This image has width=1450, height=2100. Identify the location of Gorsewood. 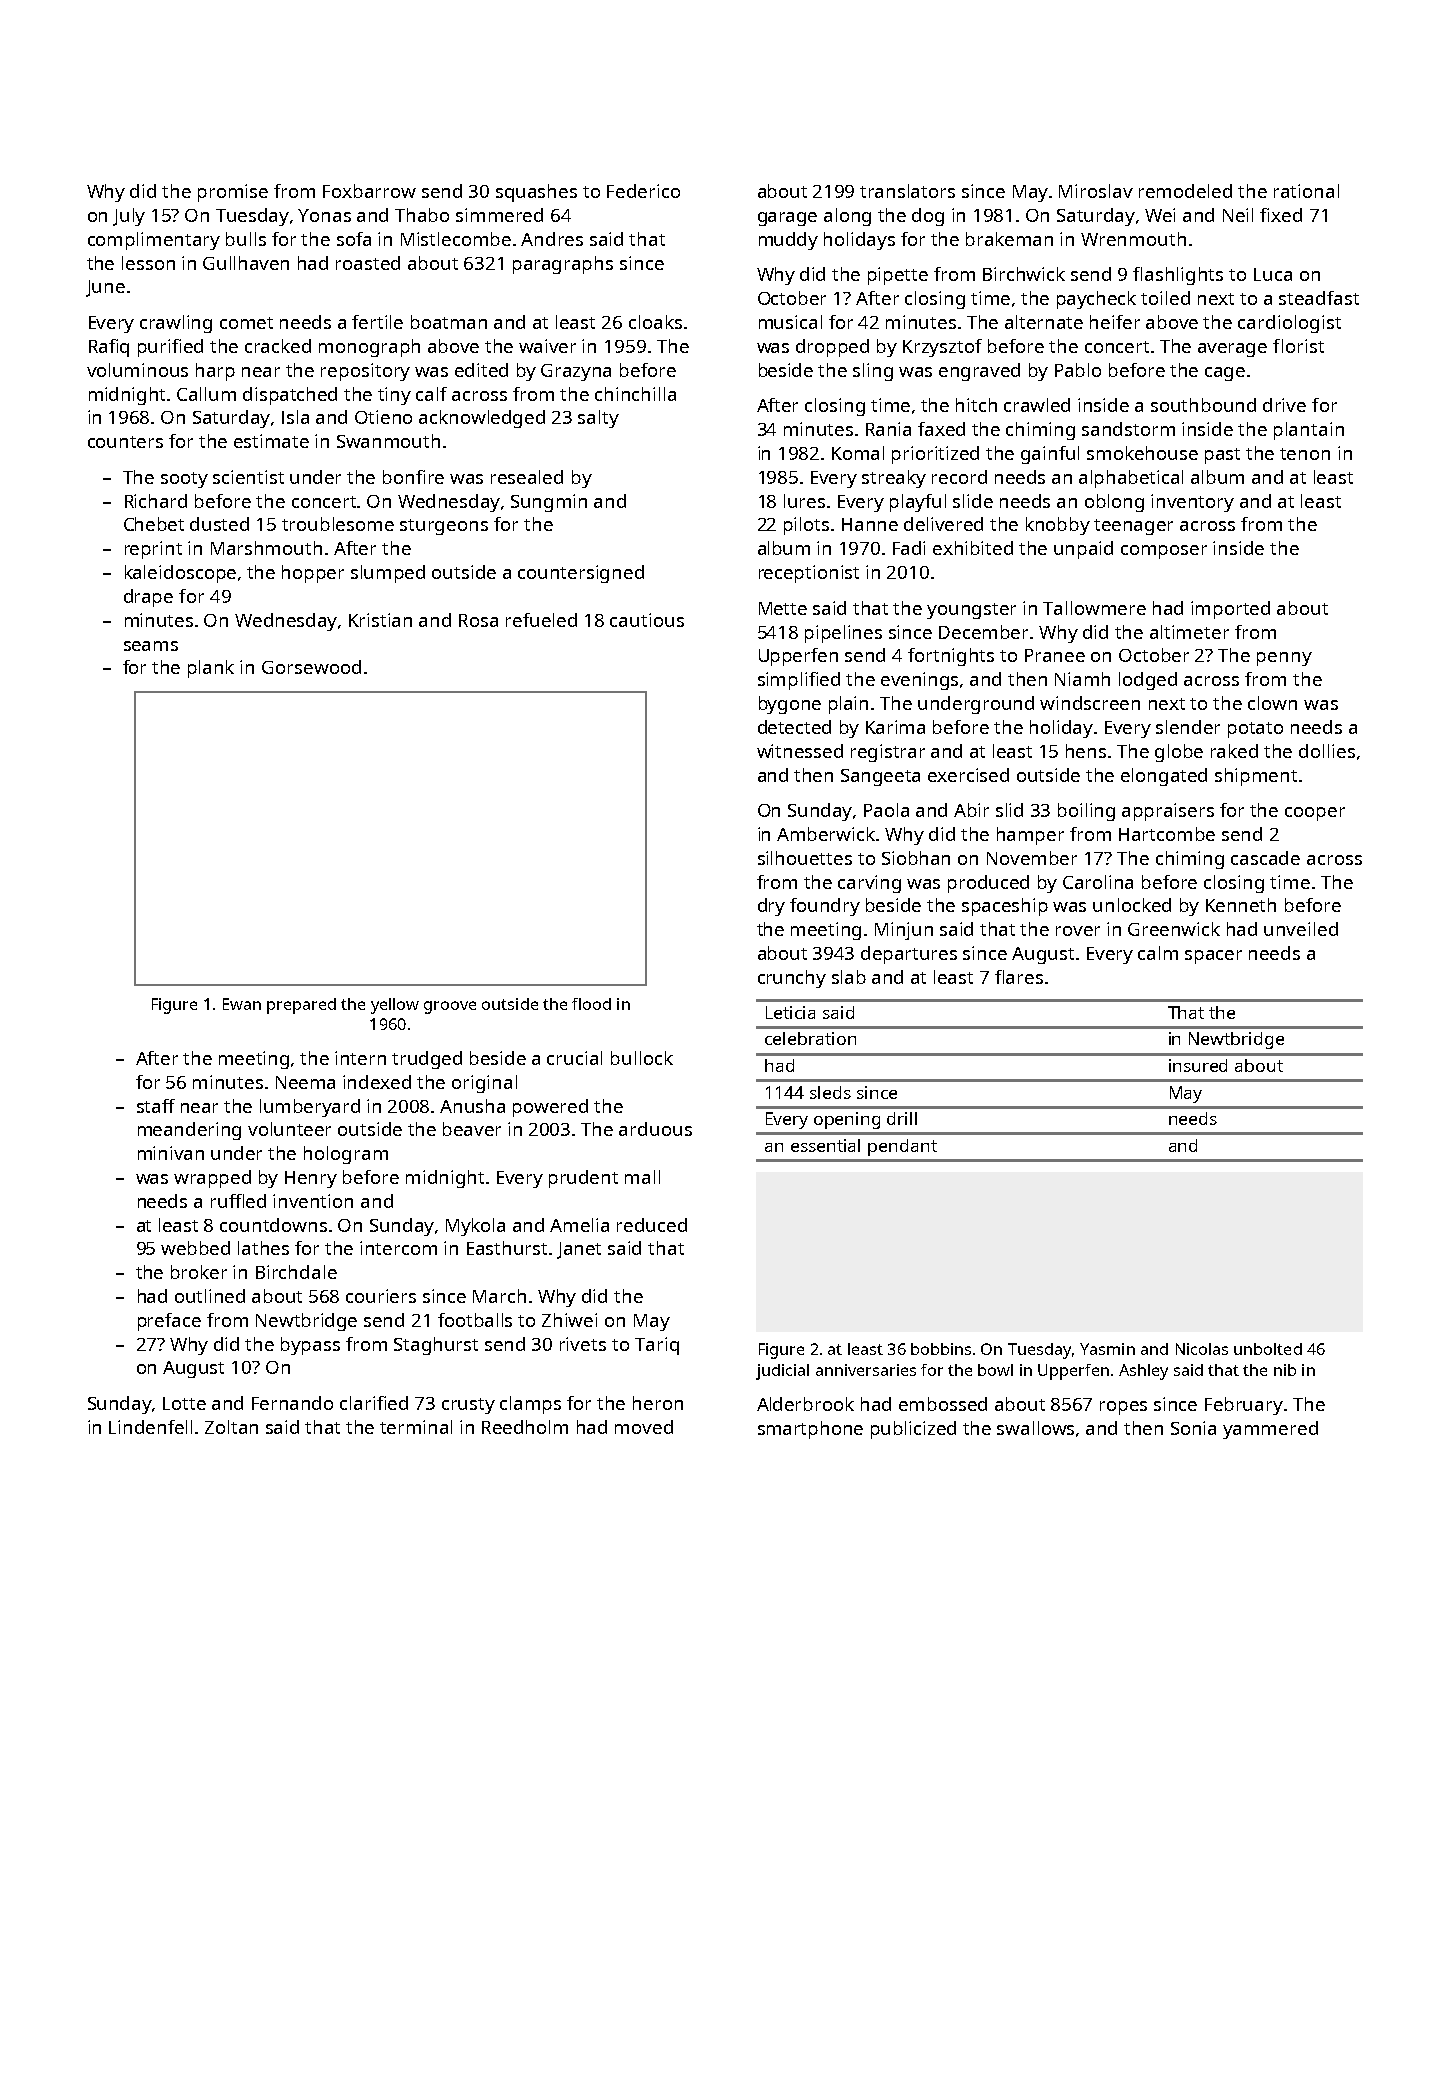
(311, 667).
